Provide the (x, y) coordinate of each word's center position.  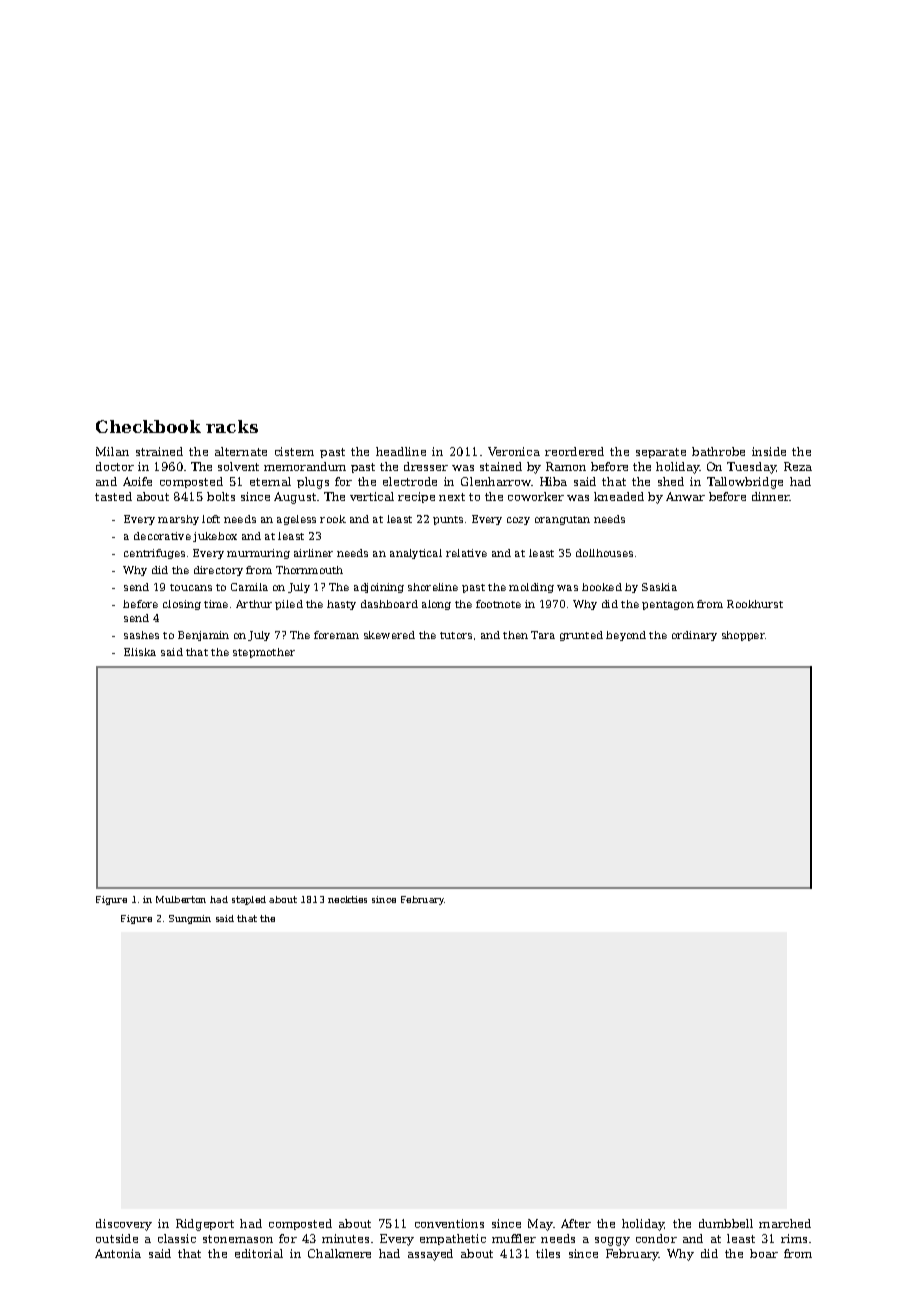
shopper (743, 636)
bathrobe (718, 451)
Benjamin (203, 636)
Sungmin (190, 919)
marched (785, 1223)
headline (401, 451)
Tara (543, 635)
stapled (249, 900)
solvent (238, 466)
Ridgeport (205, 1225)
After (576, 1223)
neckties (347, 899)
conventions (449, 1223)
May (540, 1225)
